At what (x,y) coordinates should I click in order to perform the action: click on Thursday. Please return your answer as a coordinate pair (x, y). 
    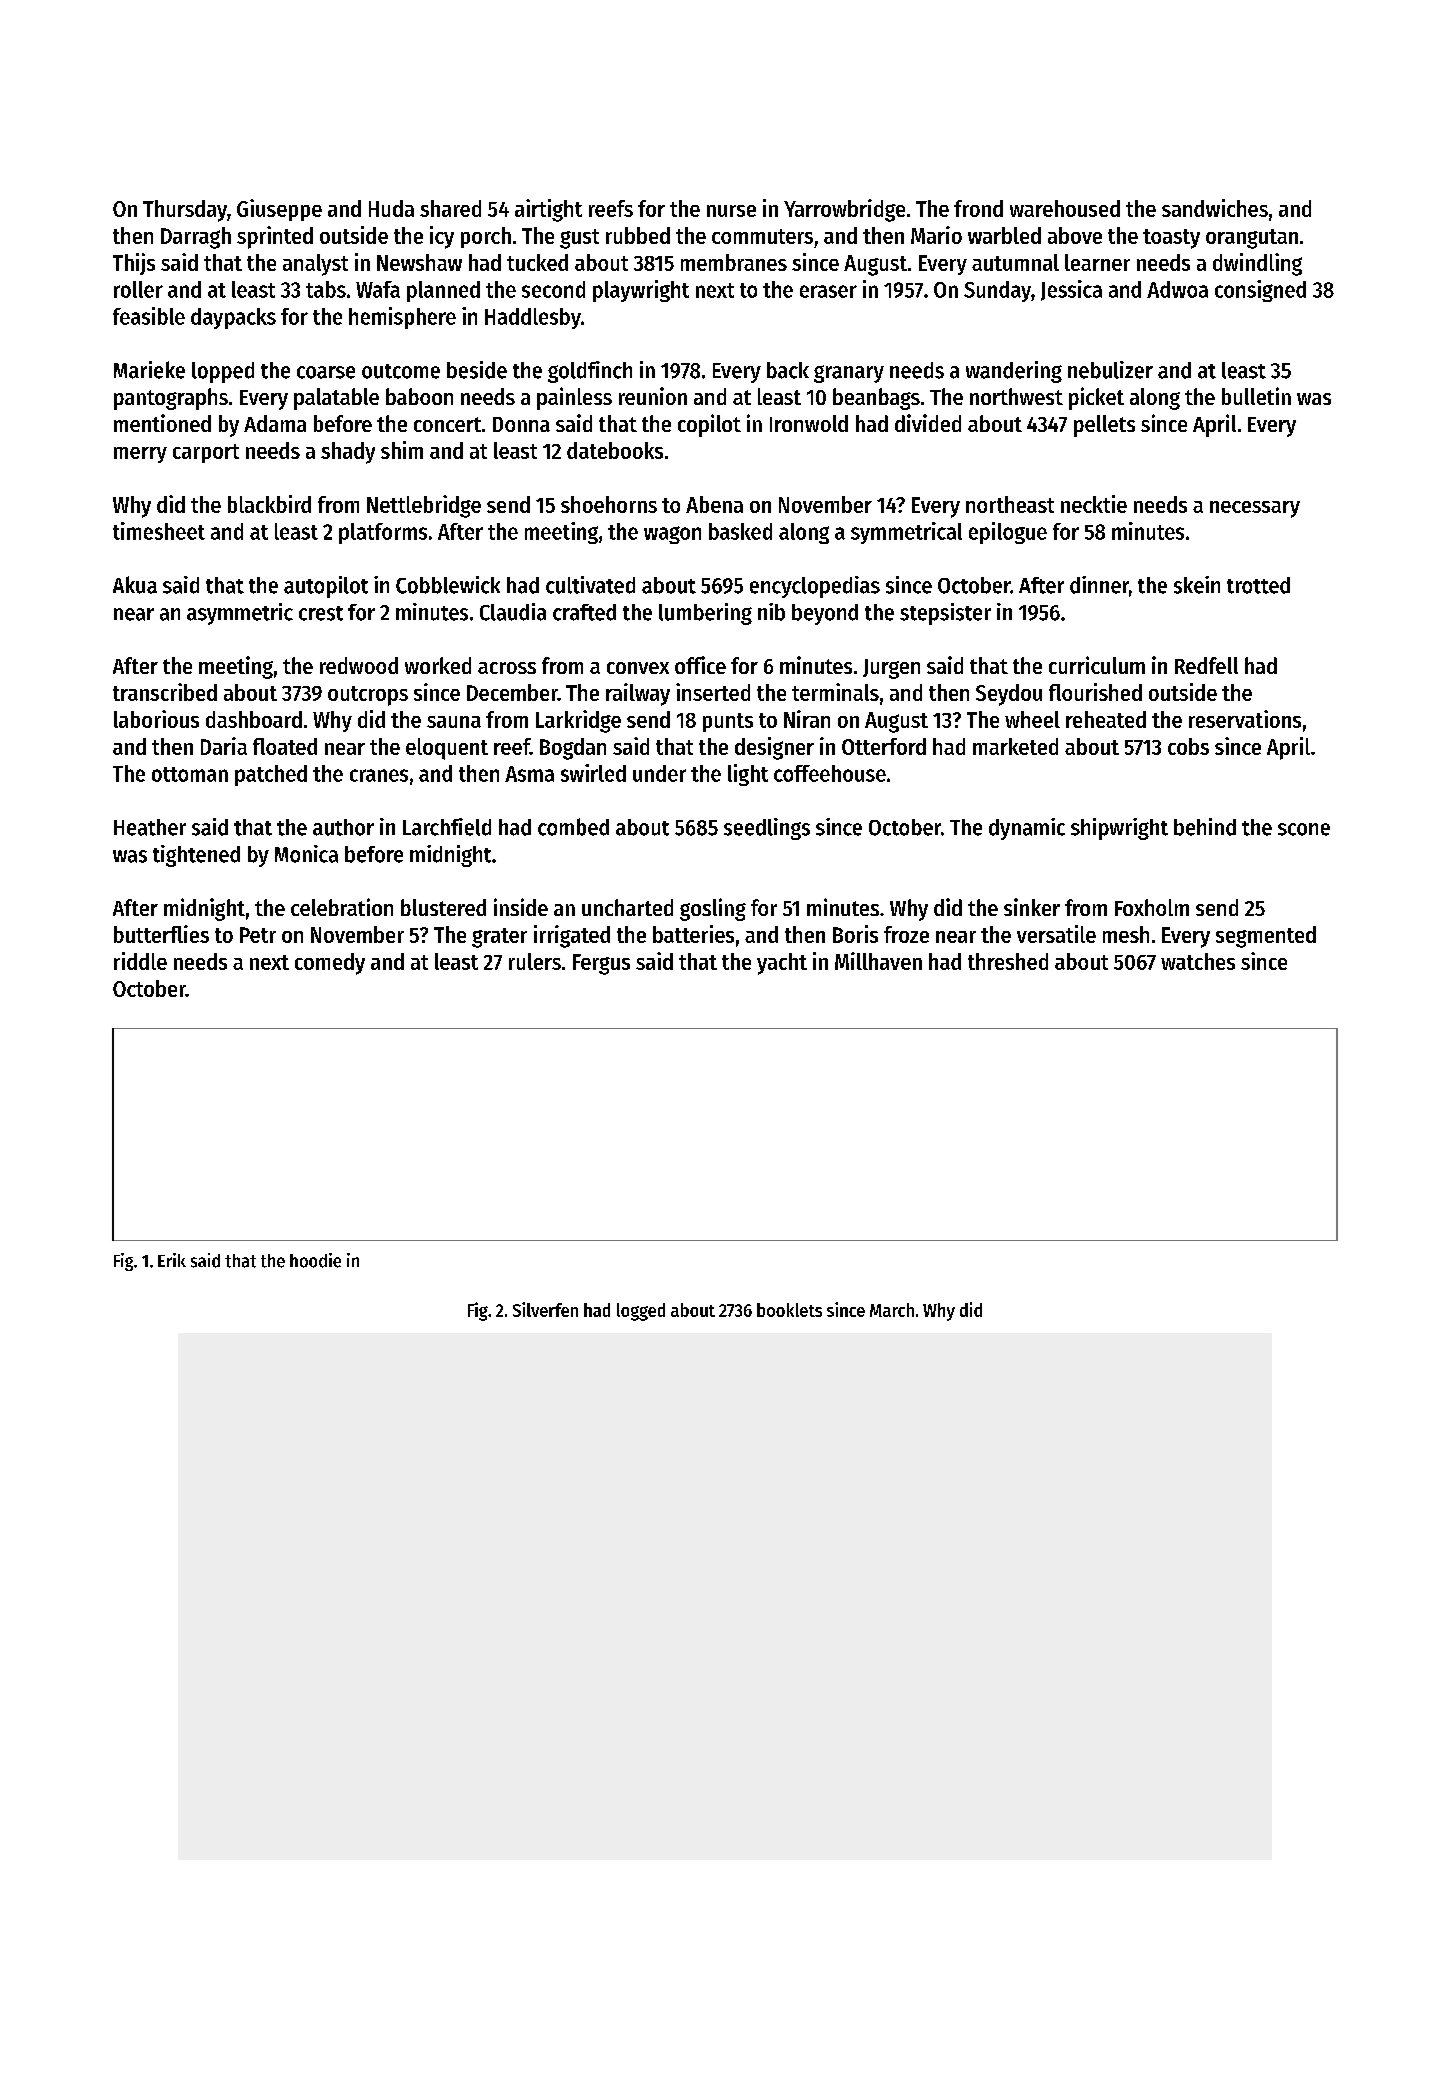
    Looking at the image, I should click on (185, 211).
